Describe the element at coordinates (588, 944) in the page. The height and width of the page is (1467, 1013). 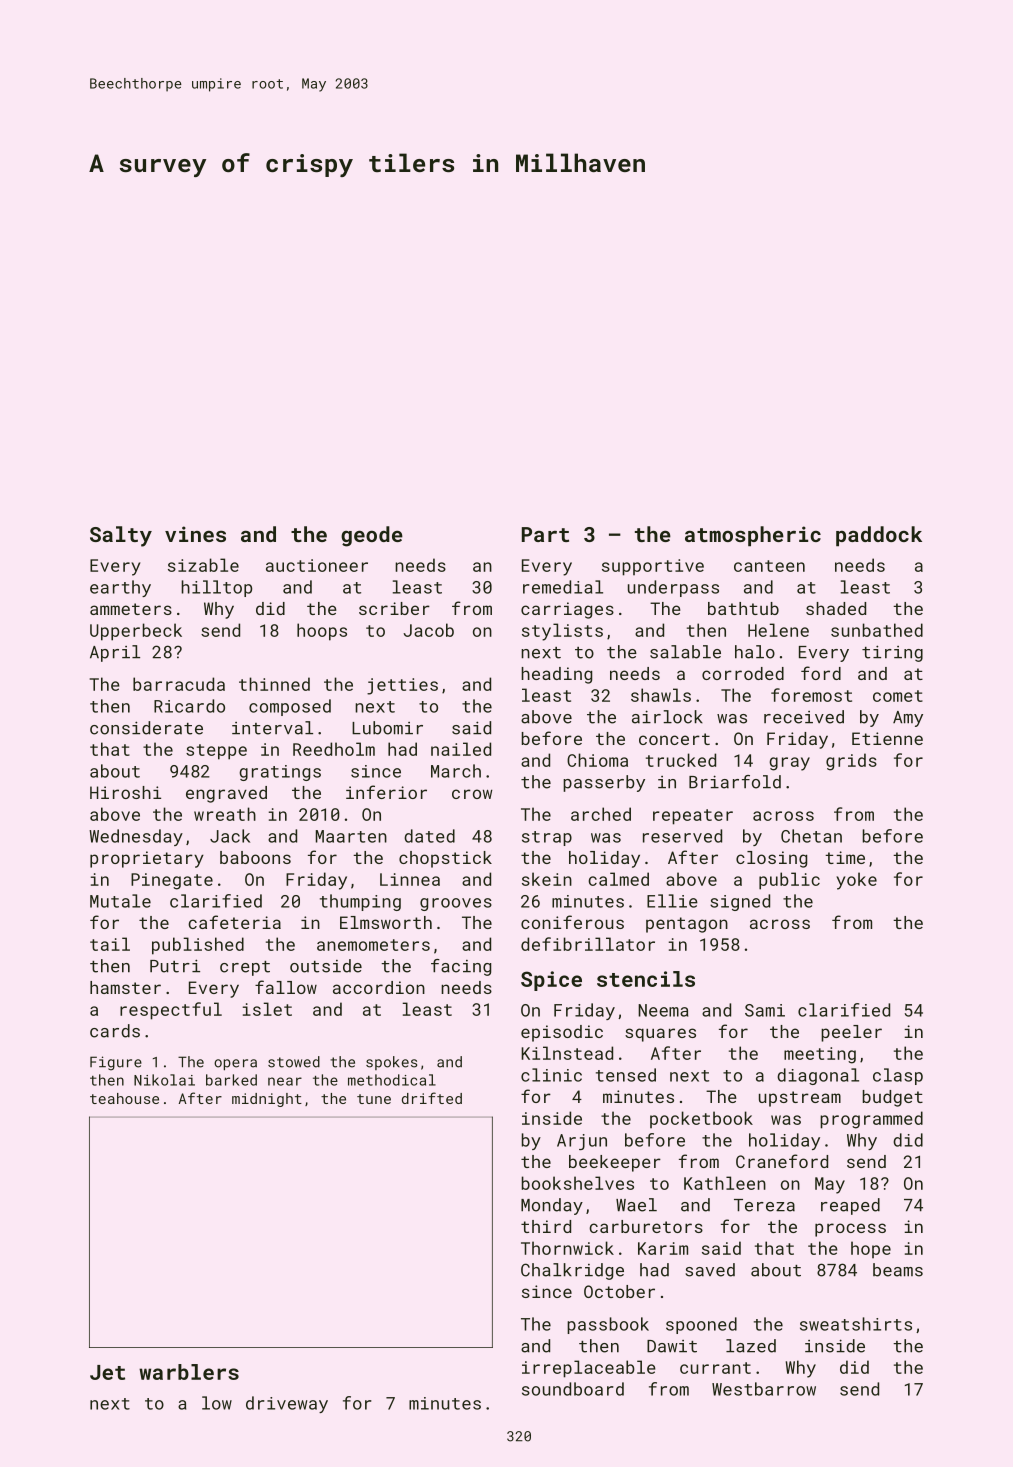
I see `defibrillator` at that location.
